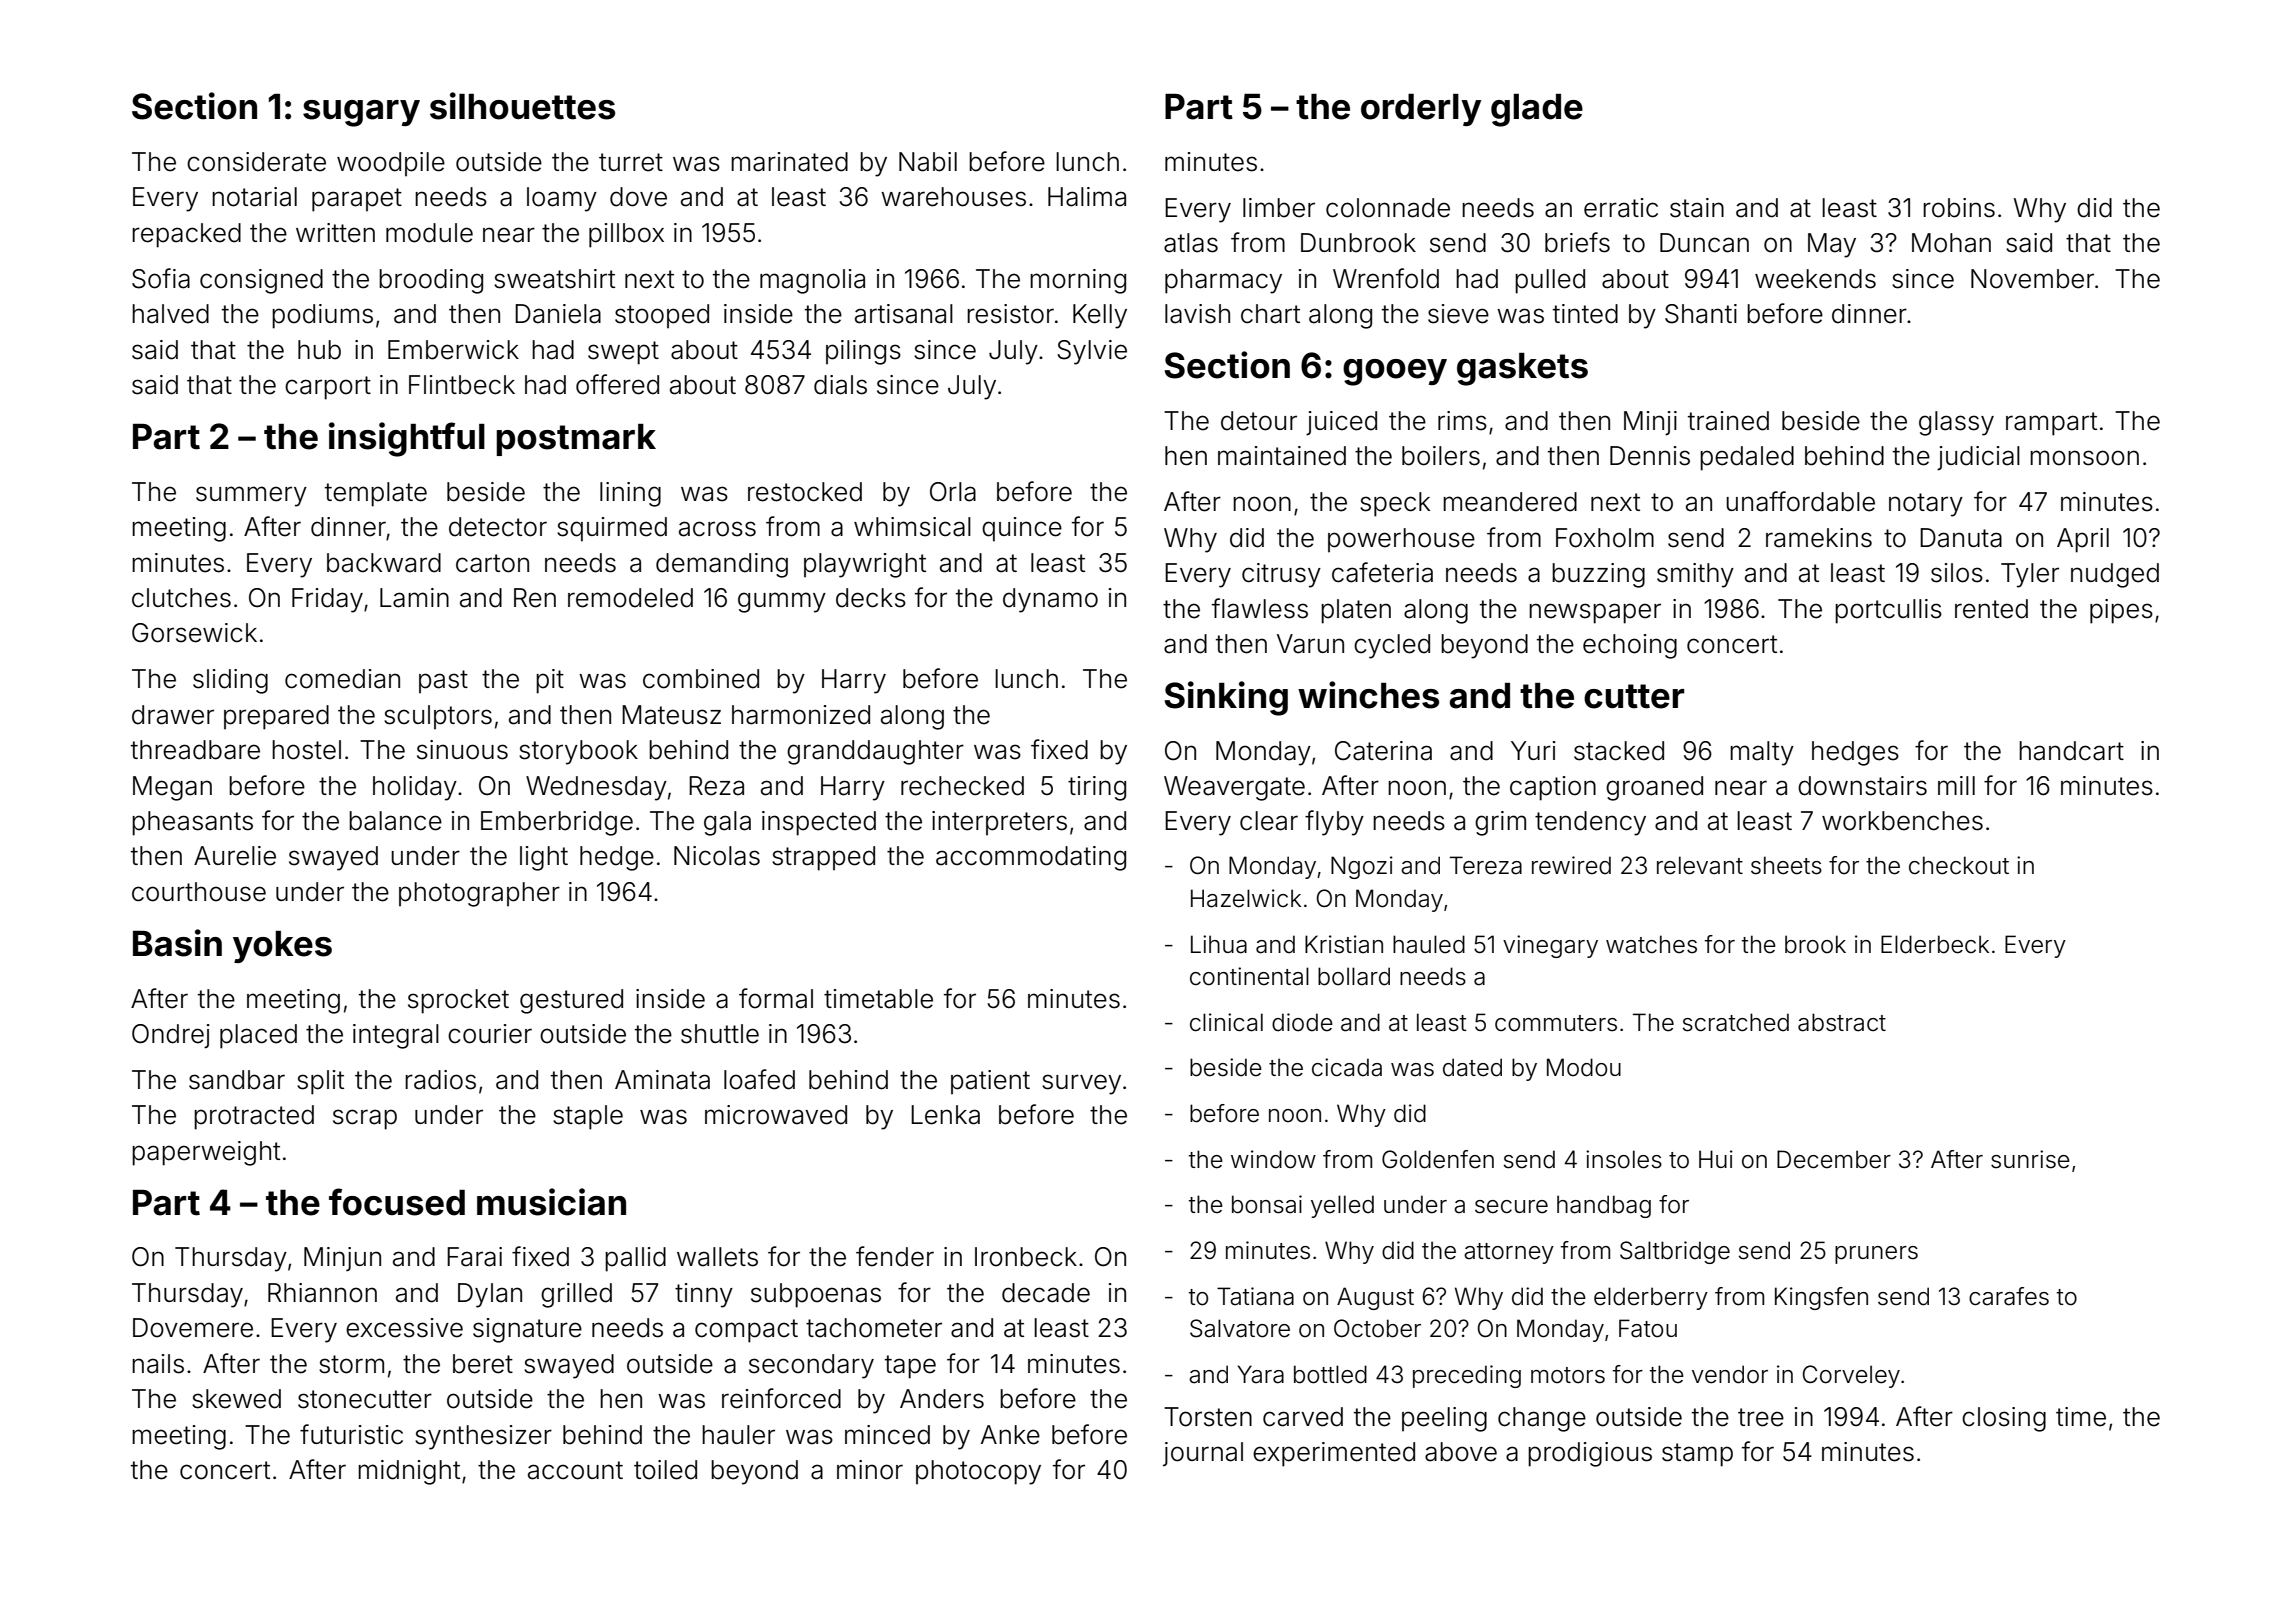 The width and height of the screenshot is (2292, 1620). What do you see at coordinates (662, 316) in the screenshot?
I see `stooped` at bounding box center [662, 316].
